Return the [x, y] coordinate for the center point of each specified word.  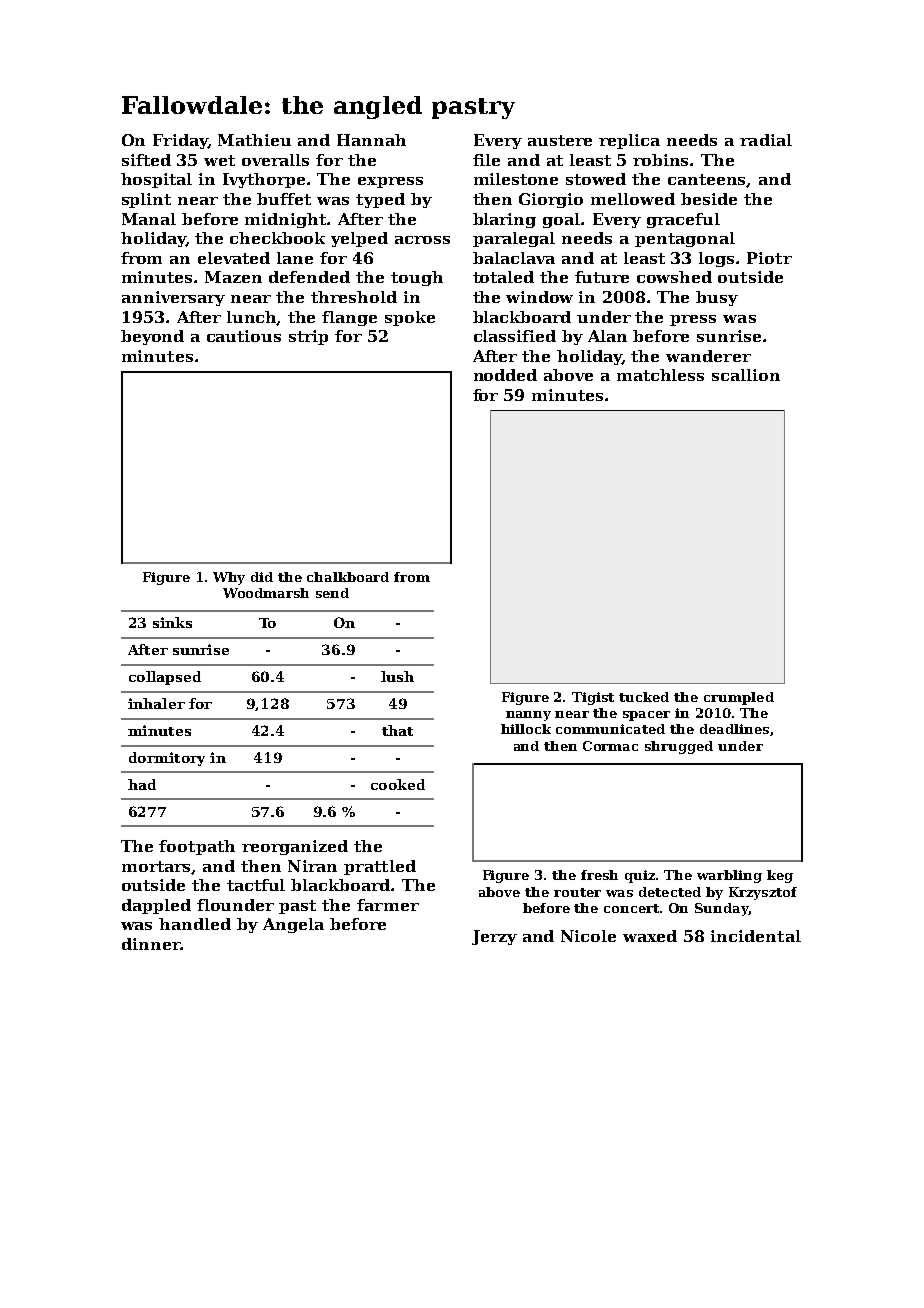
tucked [644, 697]
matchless [660, 375]
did [262, 577]
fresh [599, 875]
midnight [286, 220]
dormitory [167, 759]
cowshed [674, 277]
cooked [398, 784]
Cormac [610, 746]
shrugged [679, 747]
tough [417, 278]
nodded [505, 375]
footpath [197, 847]
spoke [410, 318]
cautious [244, 336]
